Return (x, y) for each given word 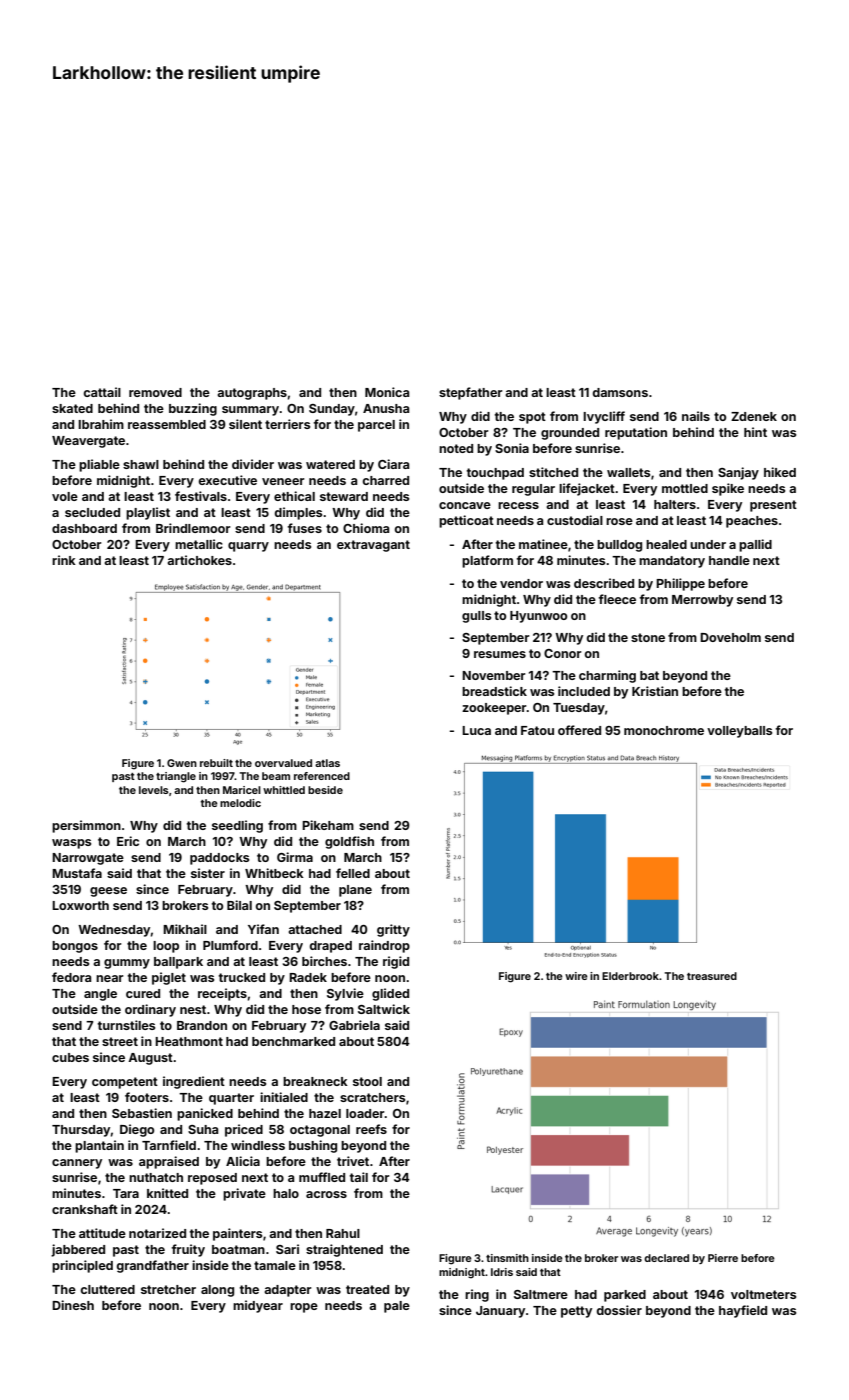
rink (64, 560)
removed (155, 392)
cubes (70, 1057)
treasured (712, 976)
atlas (327, 763)
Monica (387, 392)
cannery (77, 1164)
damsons (620, 392)
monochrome (664, 730)
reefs (371, 1129)
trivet (353, 1161)
